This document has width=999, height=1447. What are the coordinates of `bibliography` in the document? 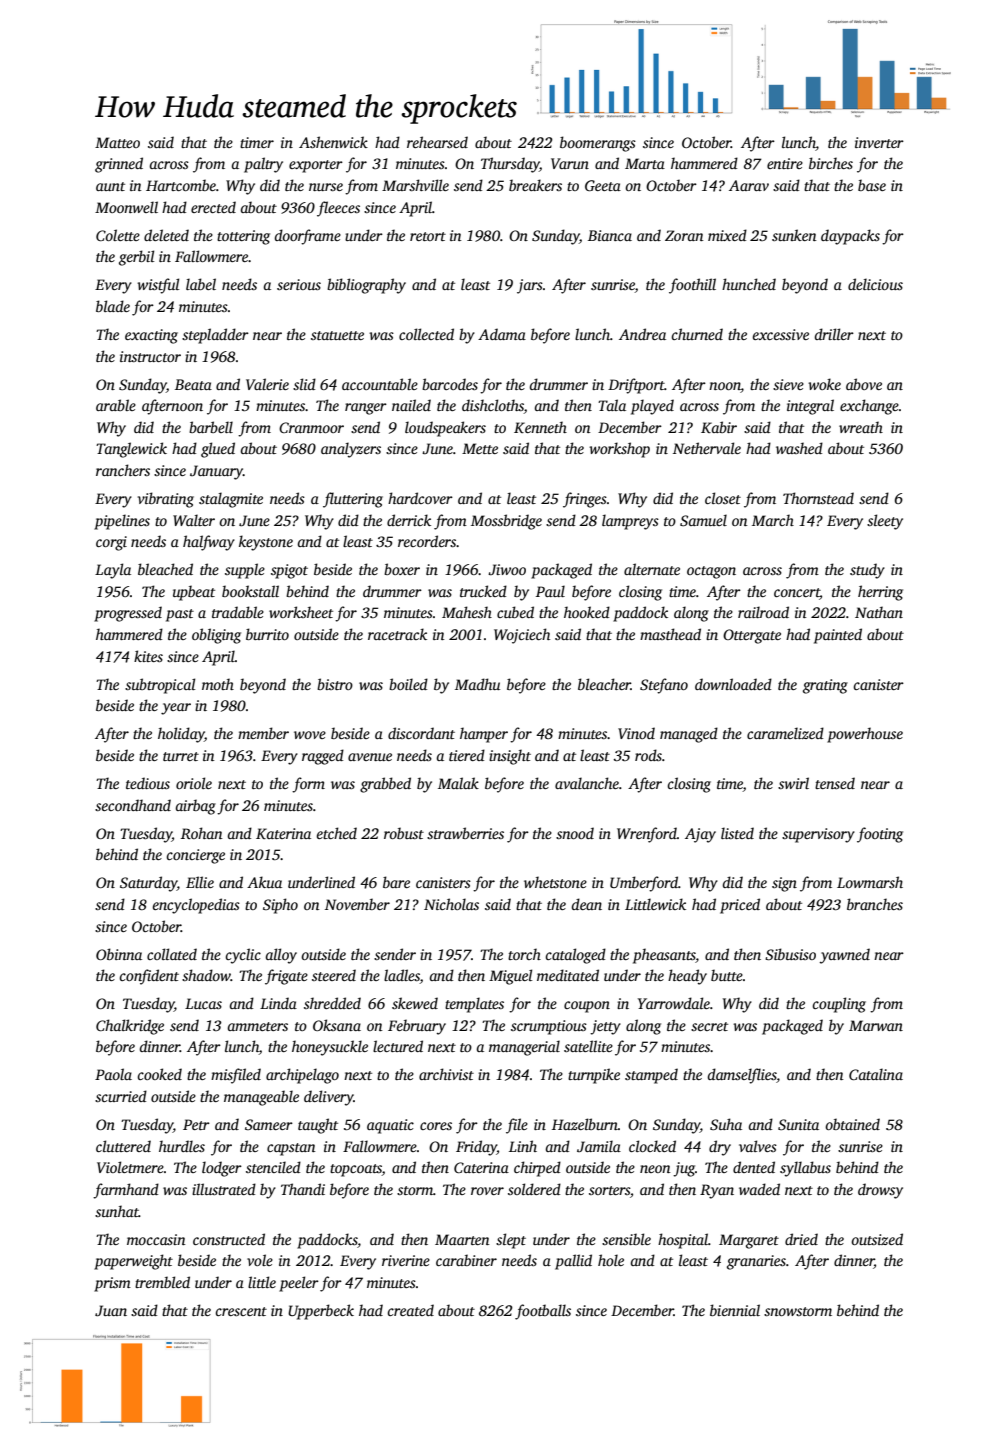 It's located at (366, 286).
